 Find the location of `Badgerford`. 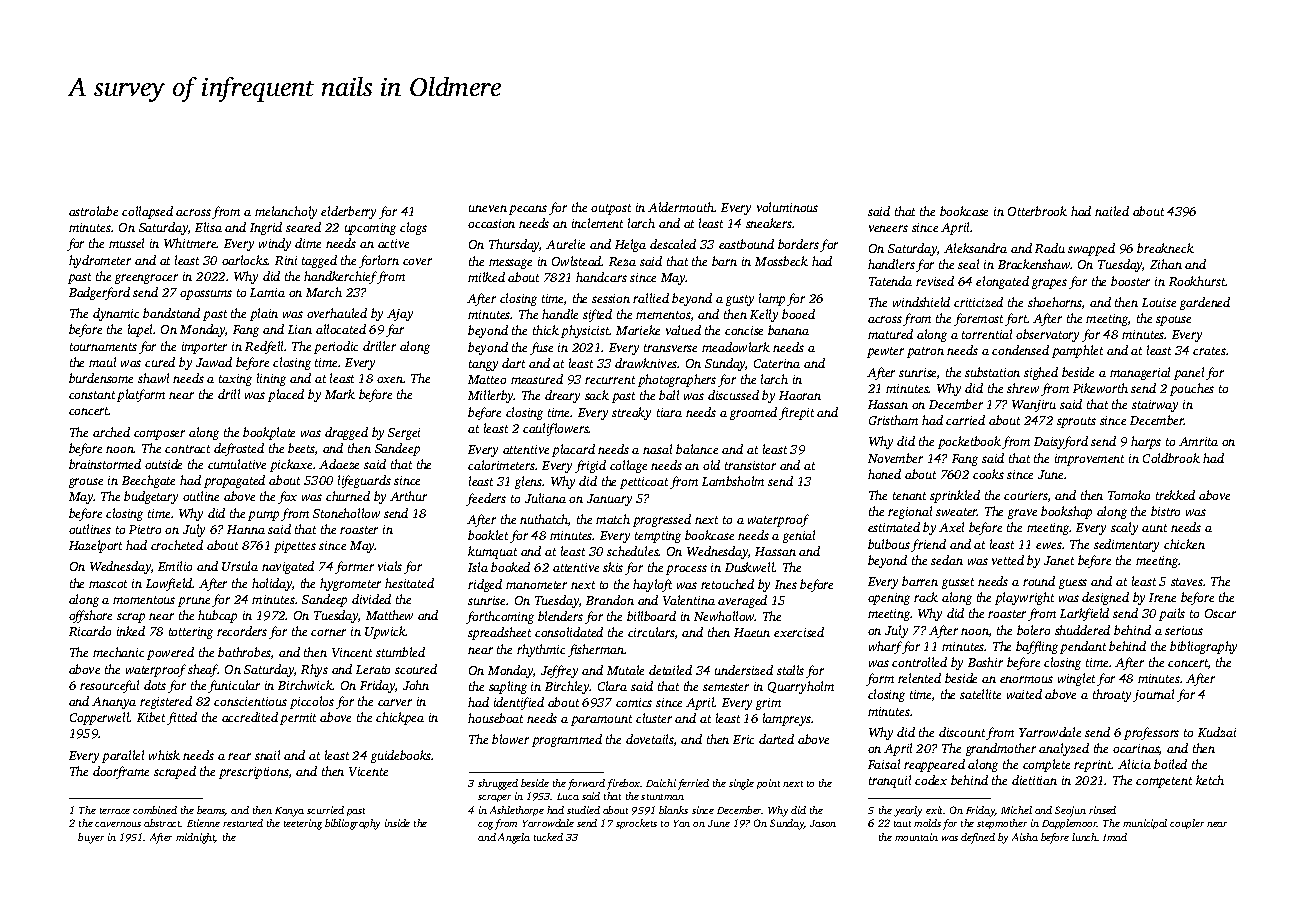

Badgerford is located at coordinates (99, 293).
